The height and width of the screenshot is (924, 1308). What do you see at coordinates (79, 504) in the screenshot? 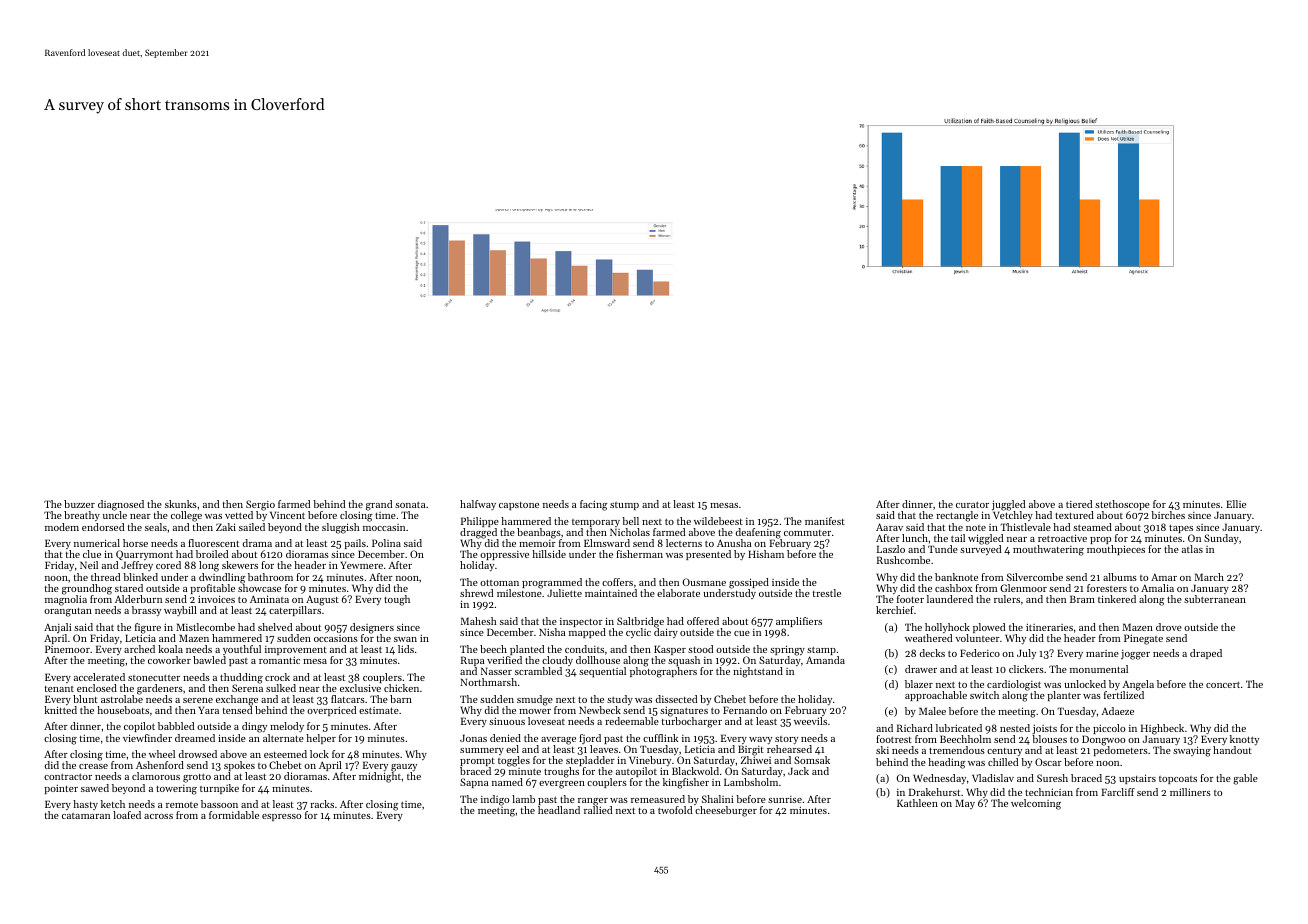
I see `buzzer` at bounding box center [79, 504].
